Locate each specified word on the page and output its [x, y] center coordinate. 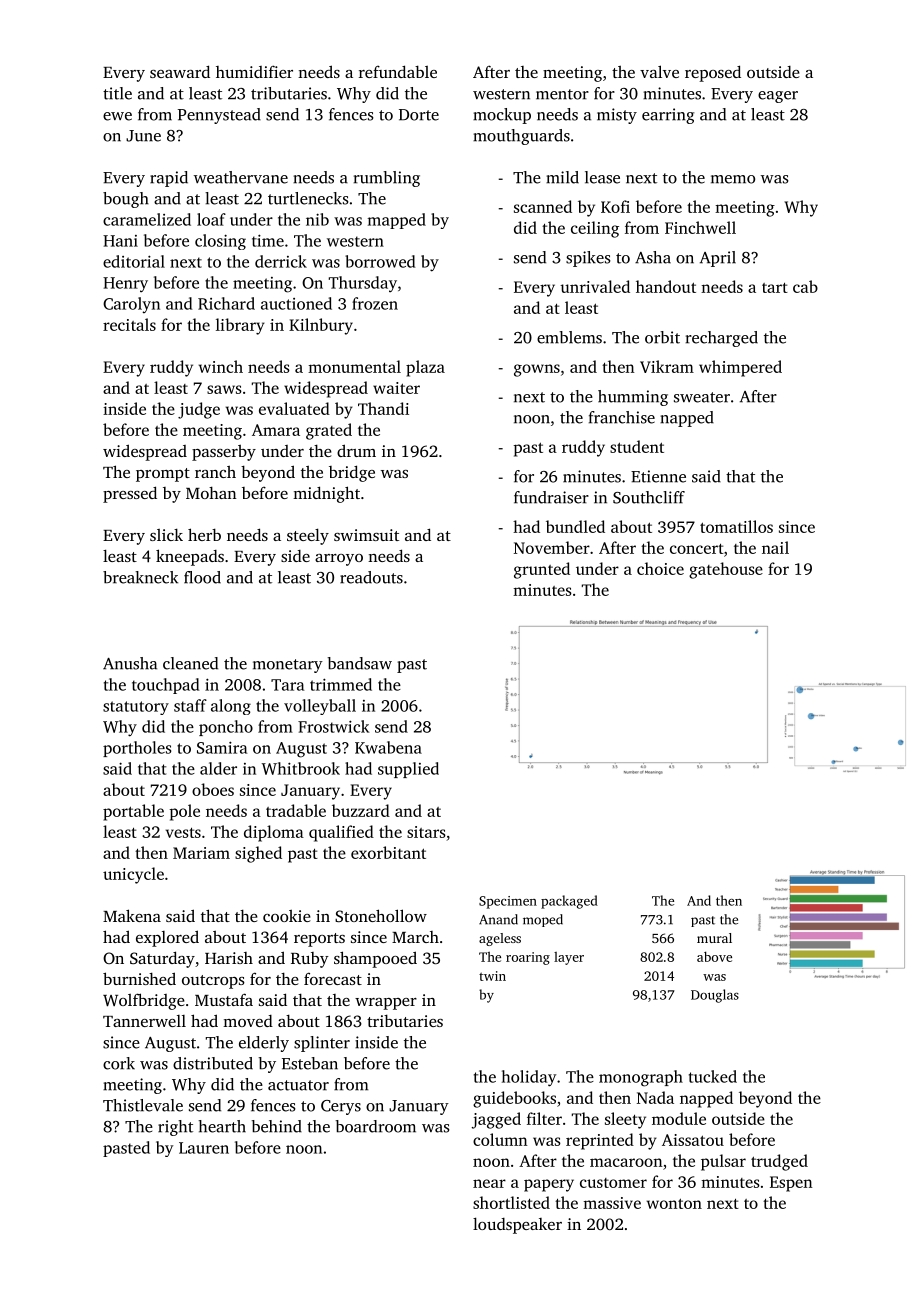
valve [659, 71]
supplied [408, 770]
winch [221, 366]
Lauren [204, 1148]
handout [666, 286]
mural [714, 938]
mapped [397, 221]
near [489, 1183]
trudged [779, 1162]
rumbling [387, 179]
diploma [274, 833]
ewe [117, 116]
